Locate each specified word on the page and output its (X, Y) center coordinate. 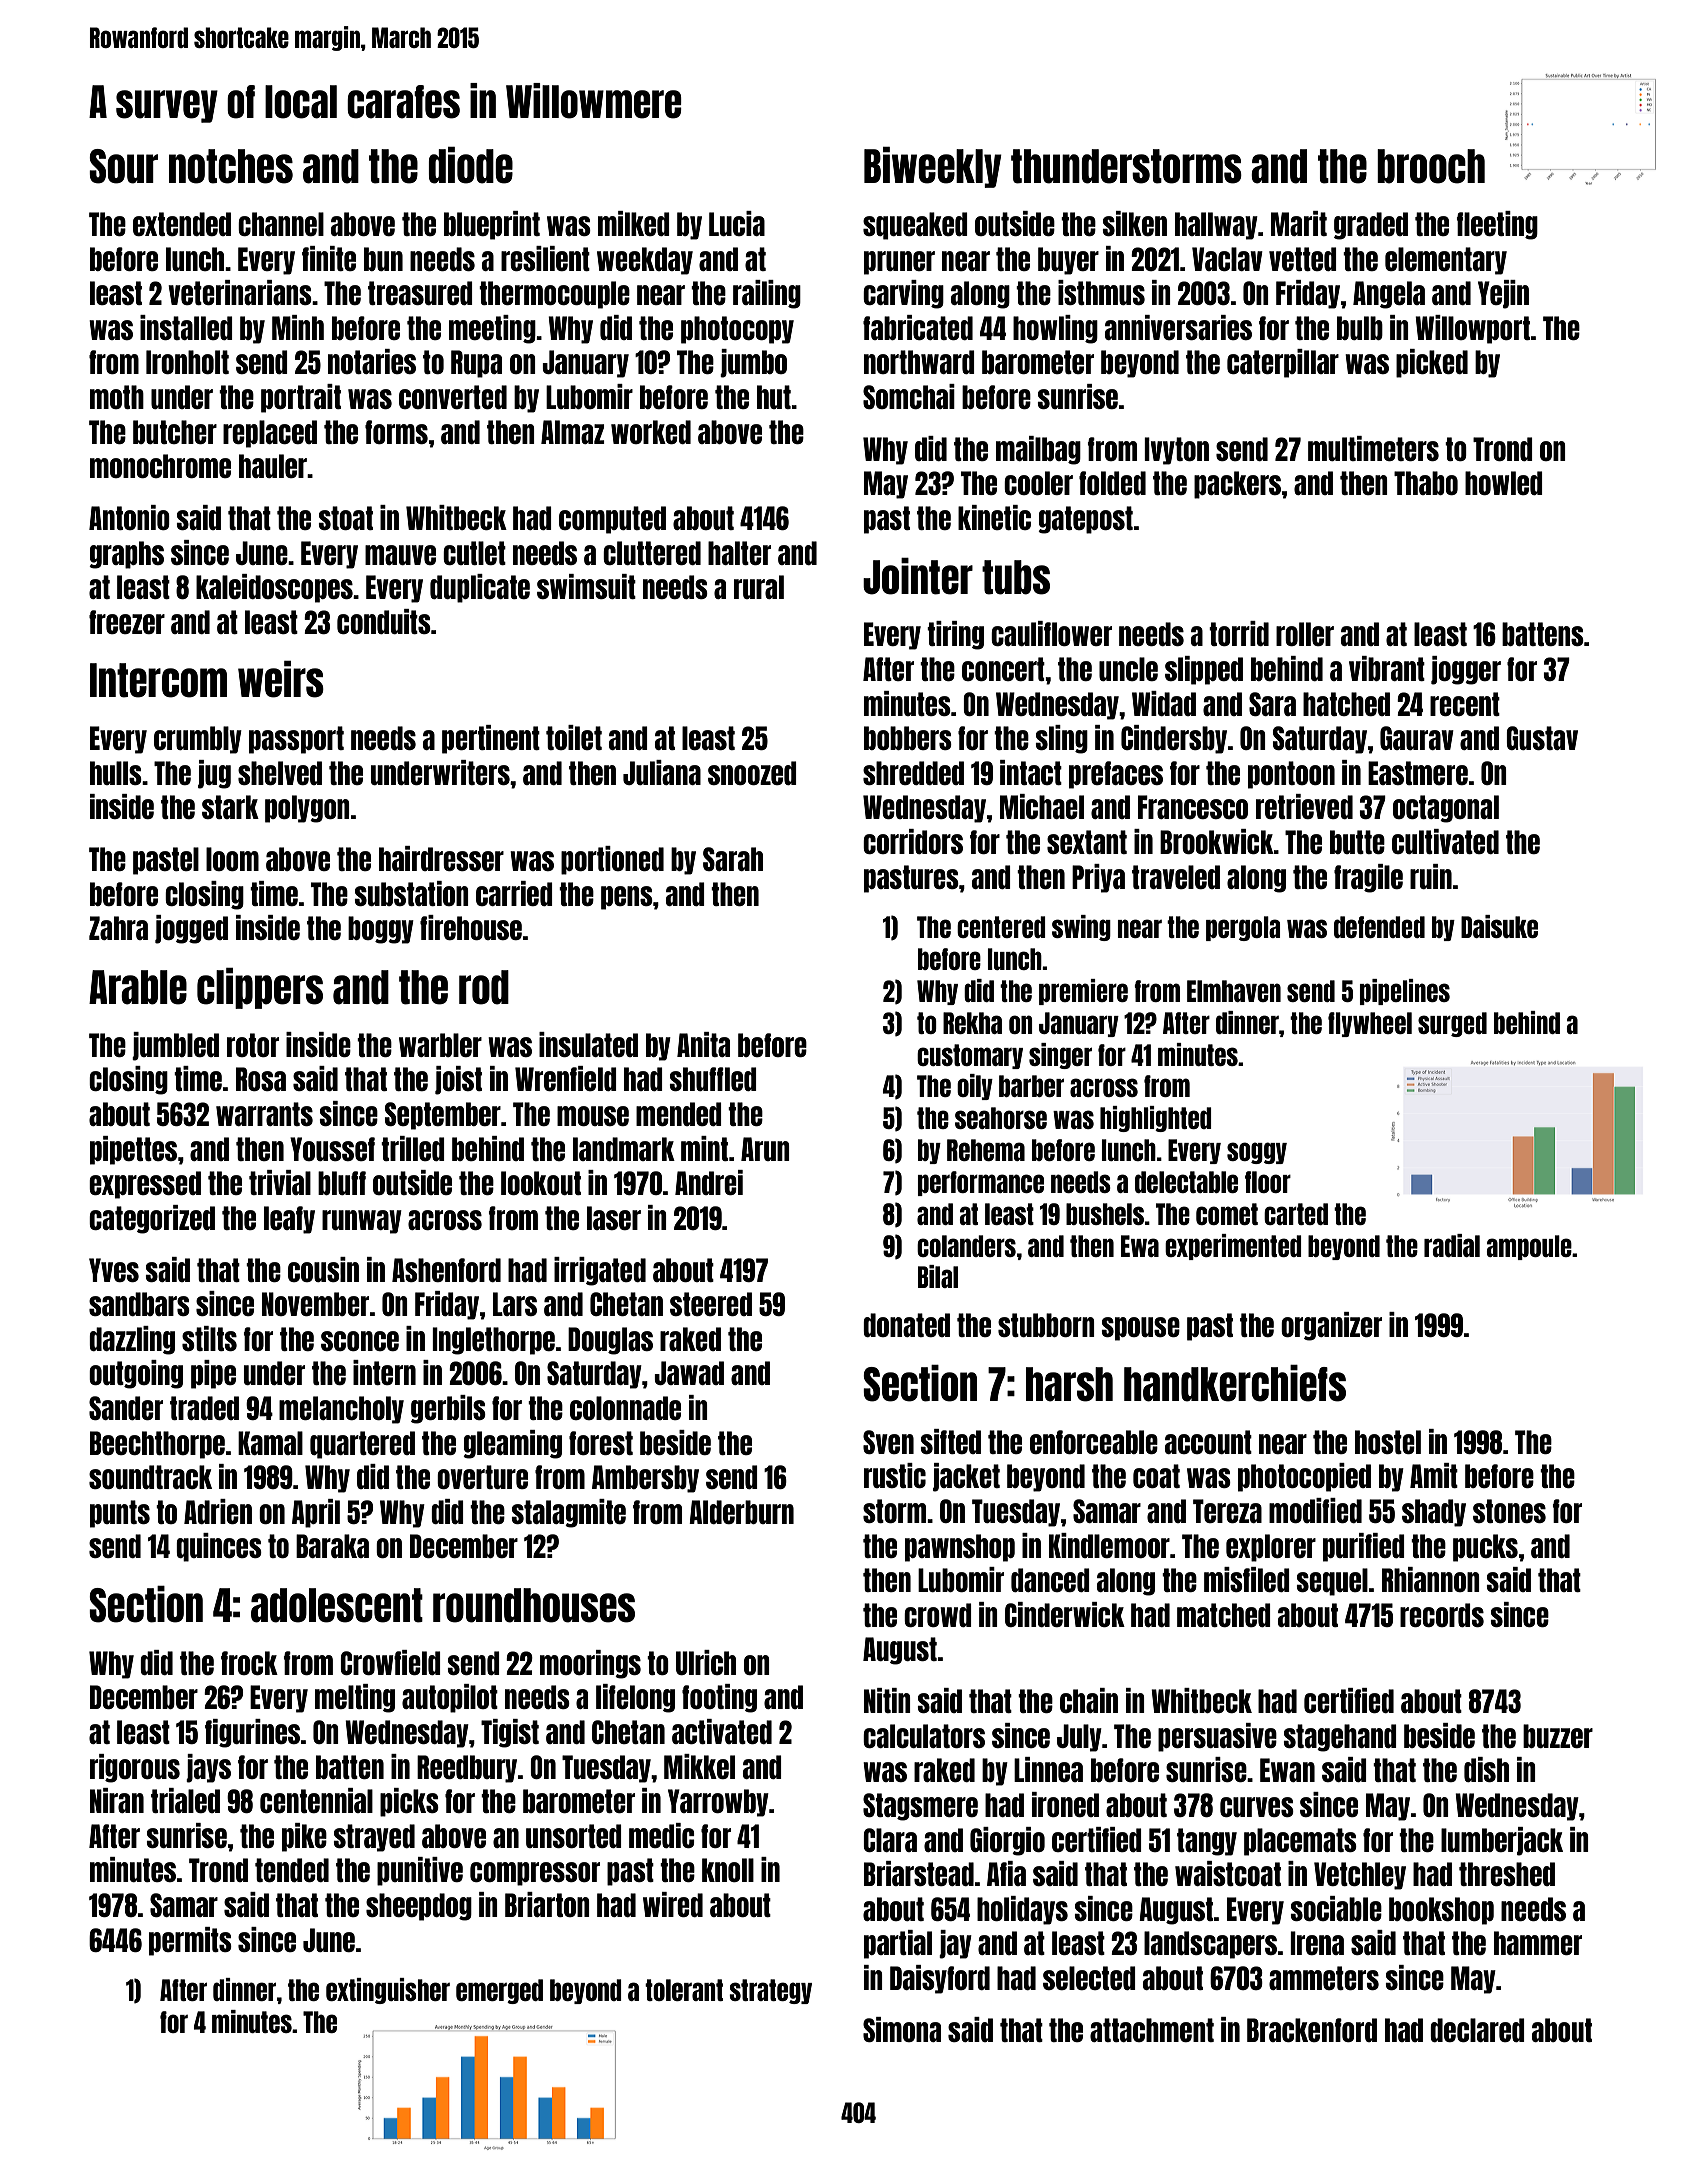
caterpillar (1283, 363)
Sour (123, 166)
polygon (307, 809)
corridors (913, 841)
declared (1477, 2030)
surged (1452, 1024)
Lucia (737, 223)
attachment (1152, 2030)
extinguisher (388, 1991)
